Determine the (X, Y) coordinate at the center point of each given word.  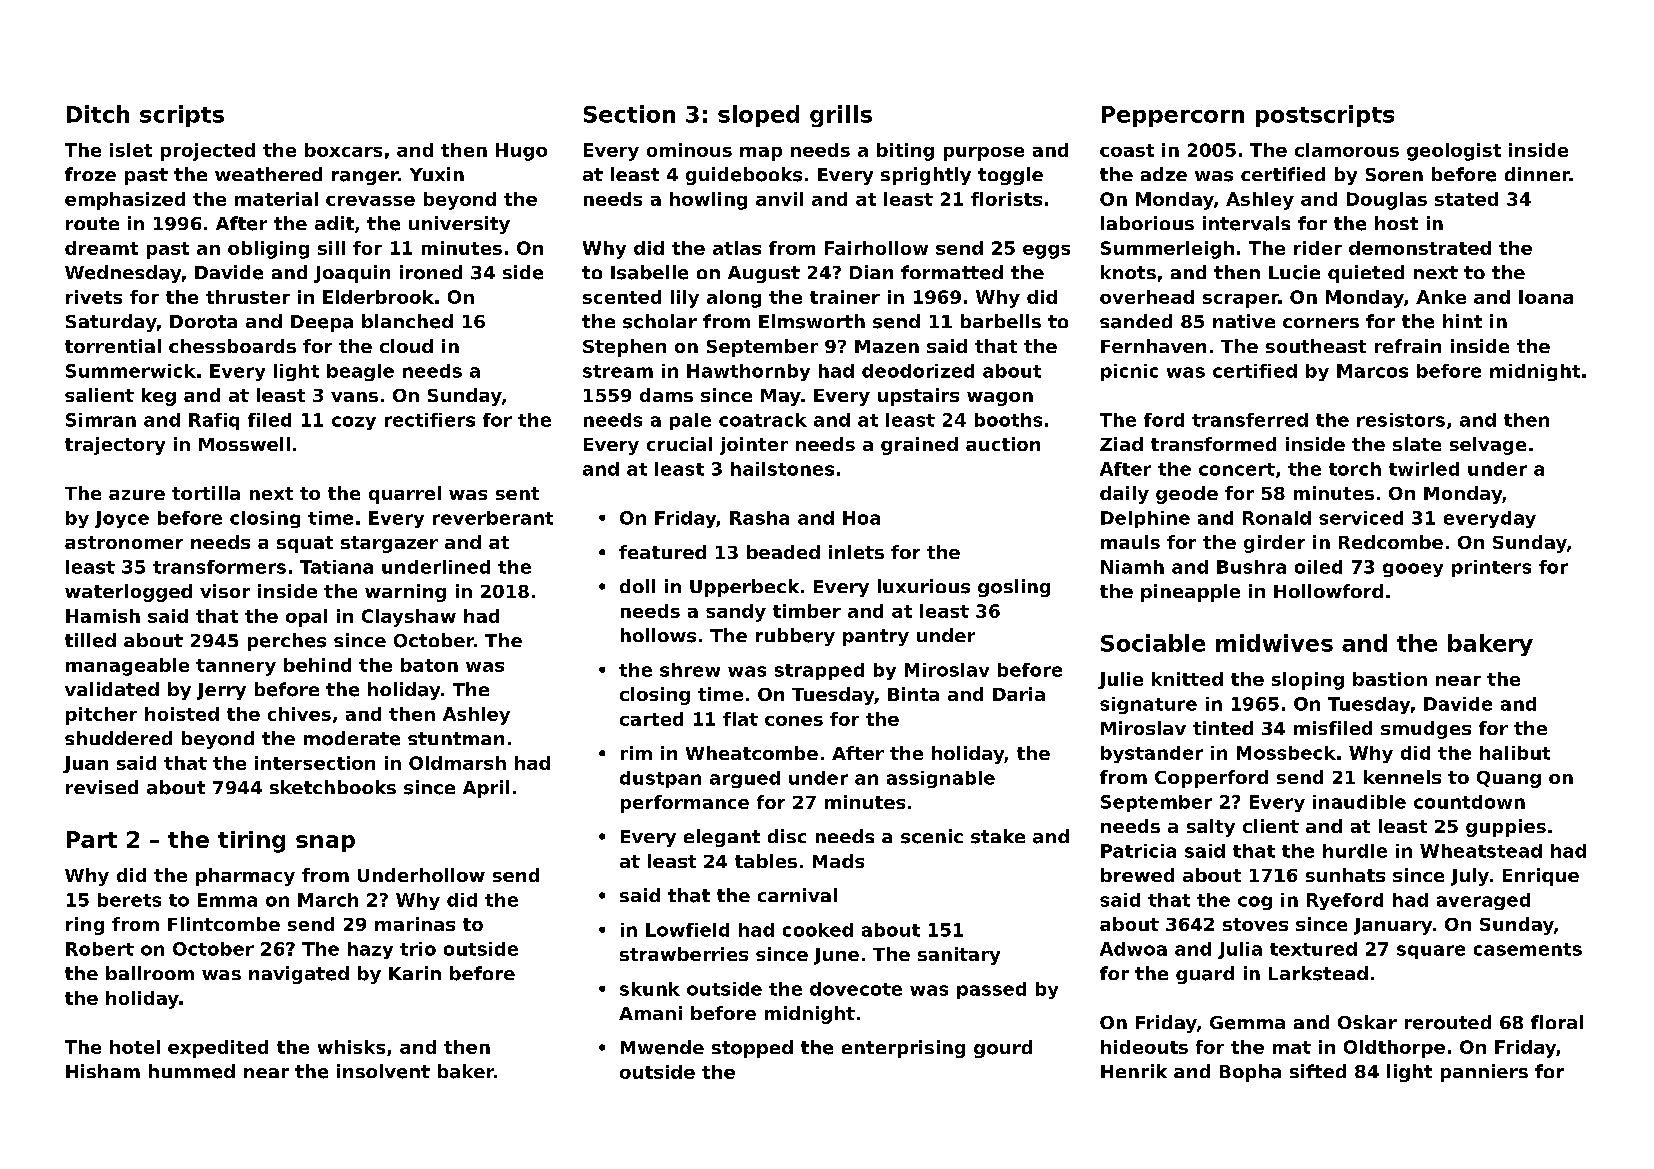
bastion (1390, 679)
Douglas (1387, 201)
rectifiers (430, 420)
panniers (1484, 1073)
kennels (1402, 777)
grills (841, 116)
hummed (192, 1071)
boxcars (343, 150)
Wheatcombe (752, 753)
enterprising (903, 1049)
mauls (1130, 542)
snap (325, 843)
